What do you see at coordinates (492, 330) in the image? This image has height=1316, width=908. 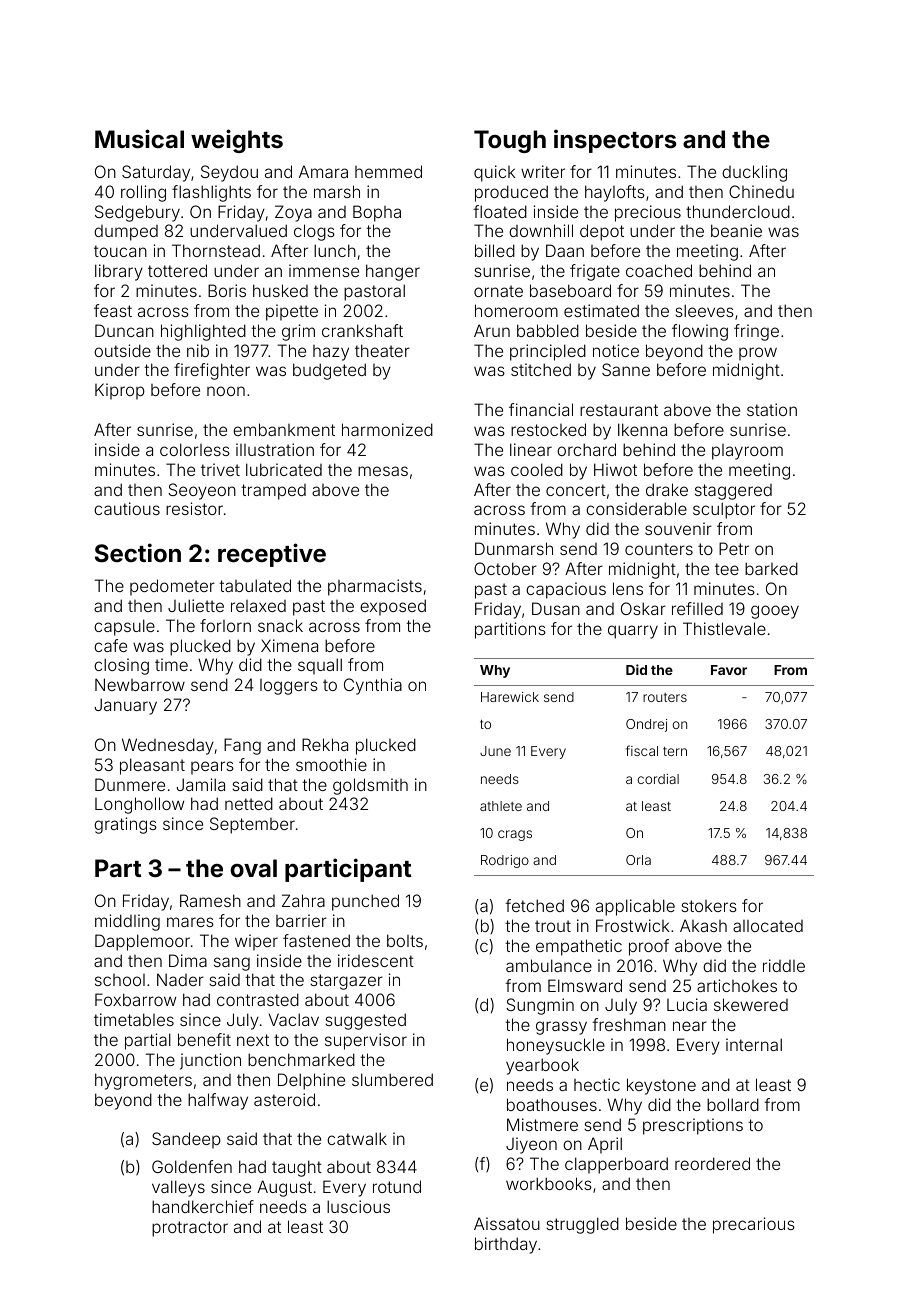 I see `Arun` at bounding box center [492, 330].
